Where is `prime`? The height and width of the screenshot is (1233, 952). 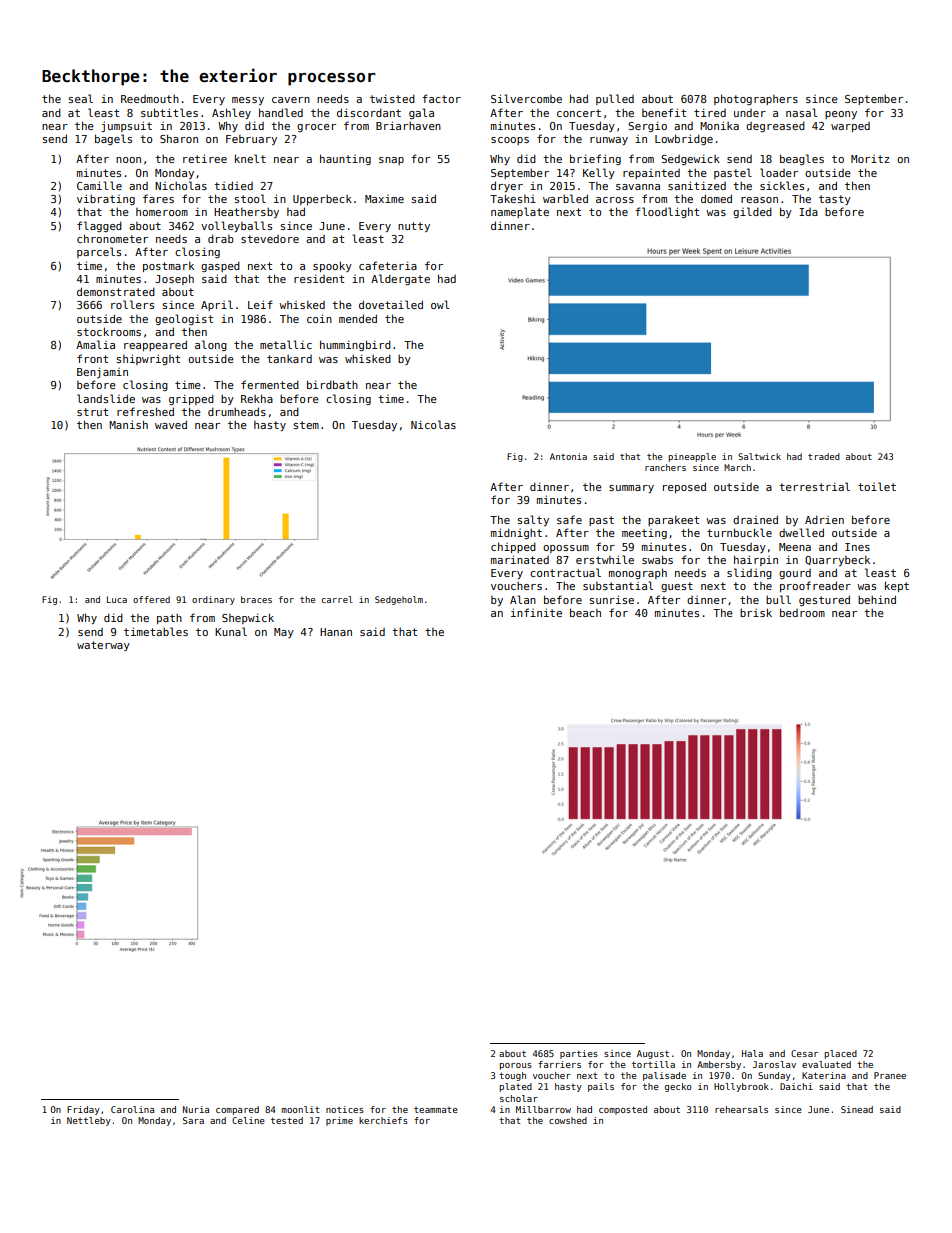 prime is located at coordinates (339, 1121).
